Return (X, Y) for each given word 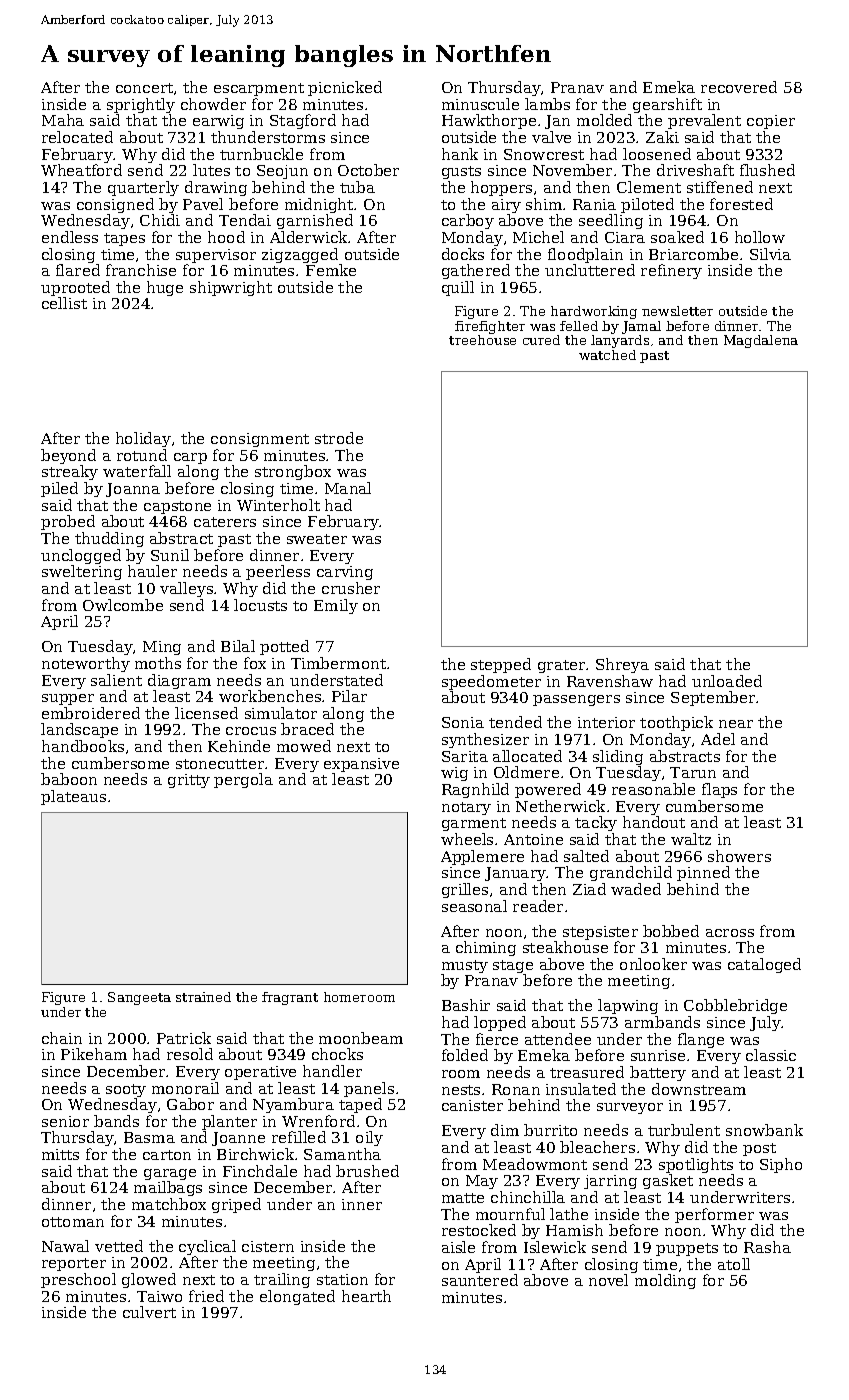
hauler (152, 571)
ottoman (73, 1222)
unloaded (727, 681)
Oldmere (526, 772)
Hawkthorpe (489, 121)
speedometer (491, 682)
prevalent (704, 121)
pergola (243, 780)
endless (70, 237)
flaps (719, 790)
